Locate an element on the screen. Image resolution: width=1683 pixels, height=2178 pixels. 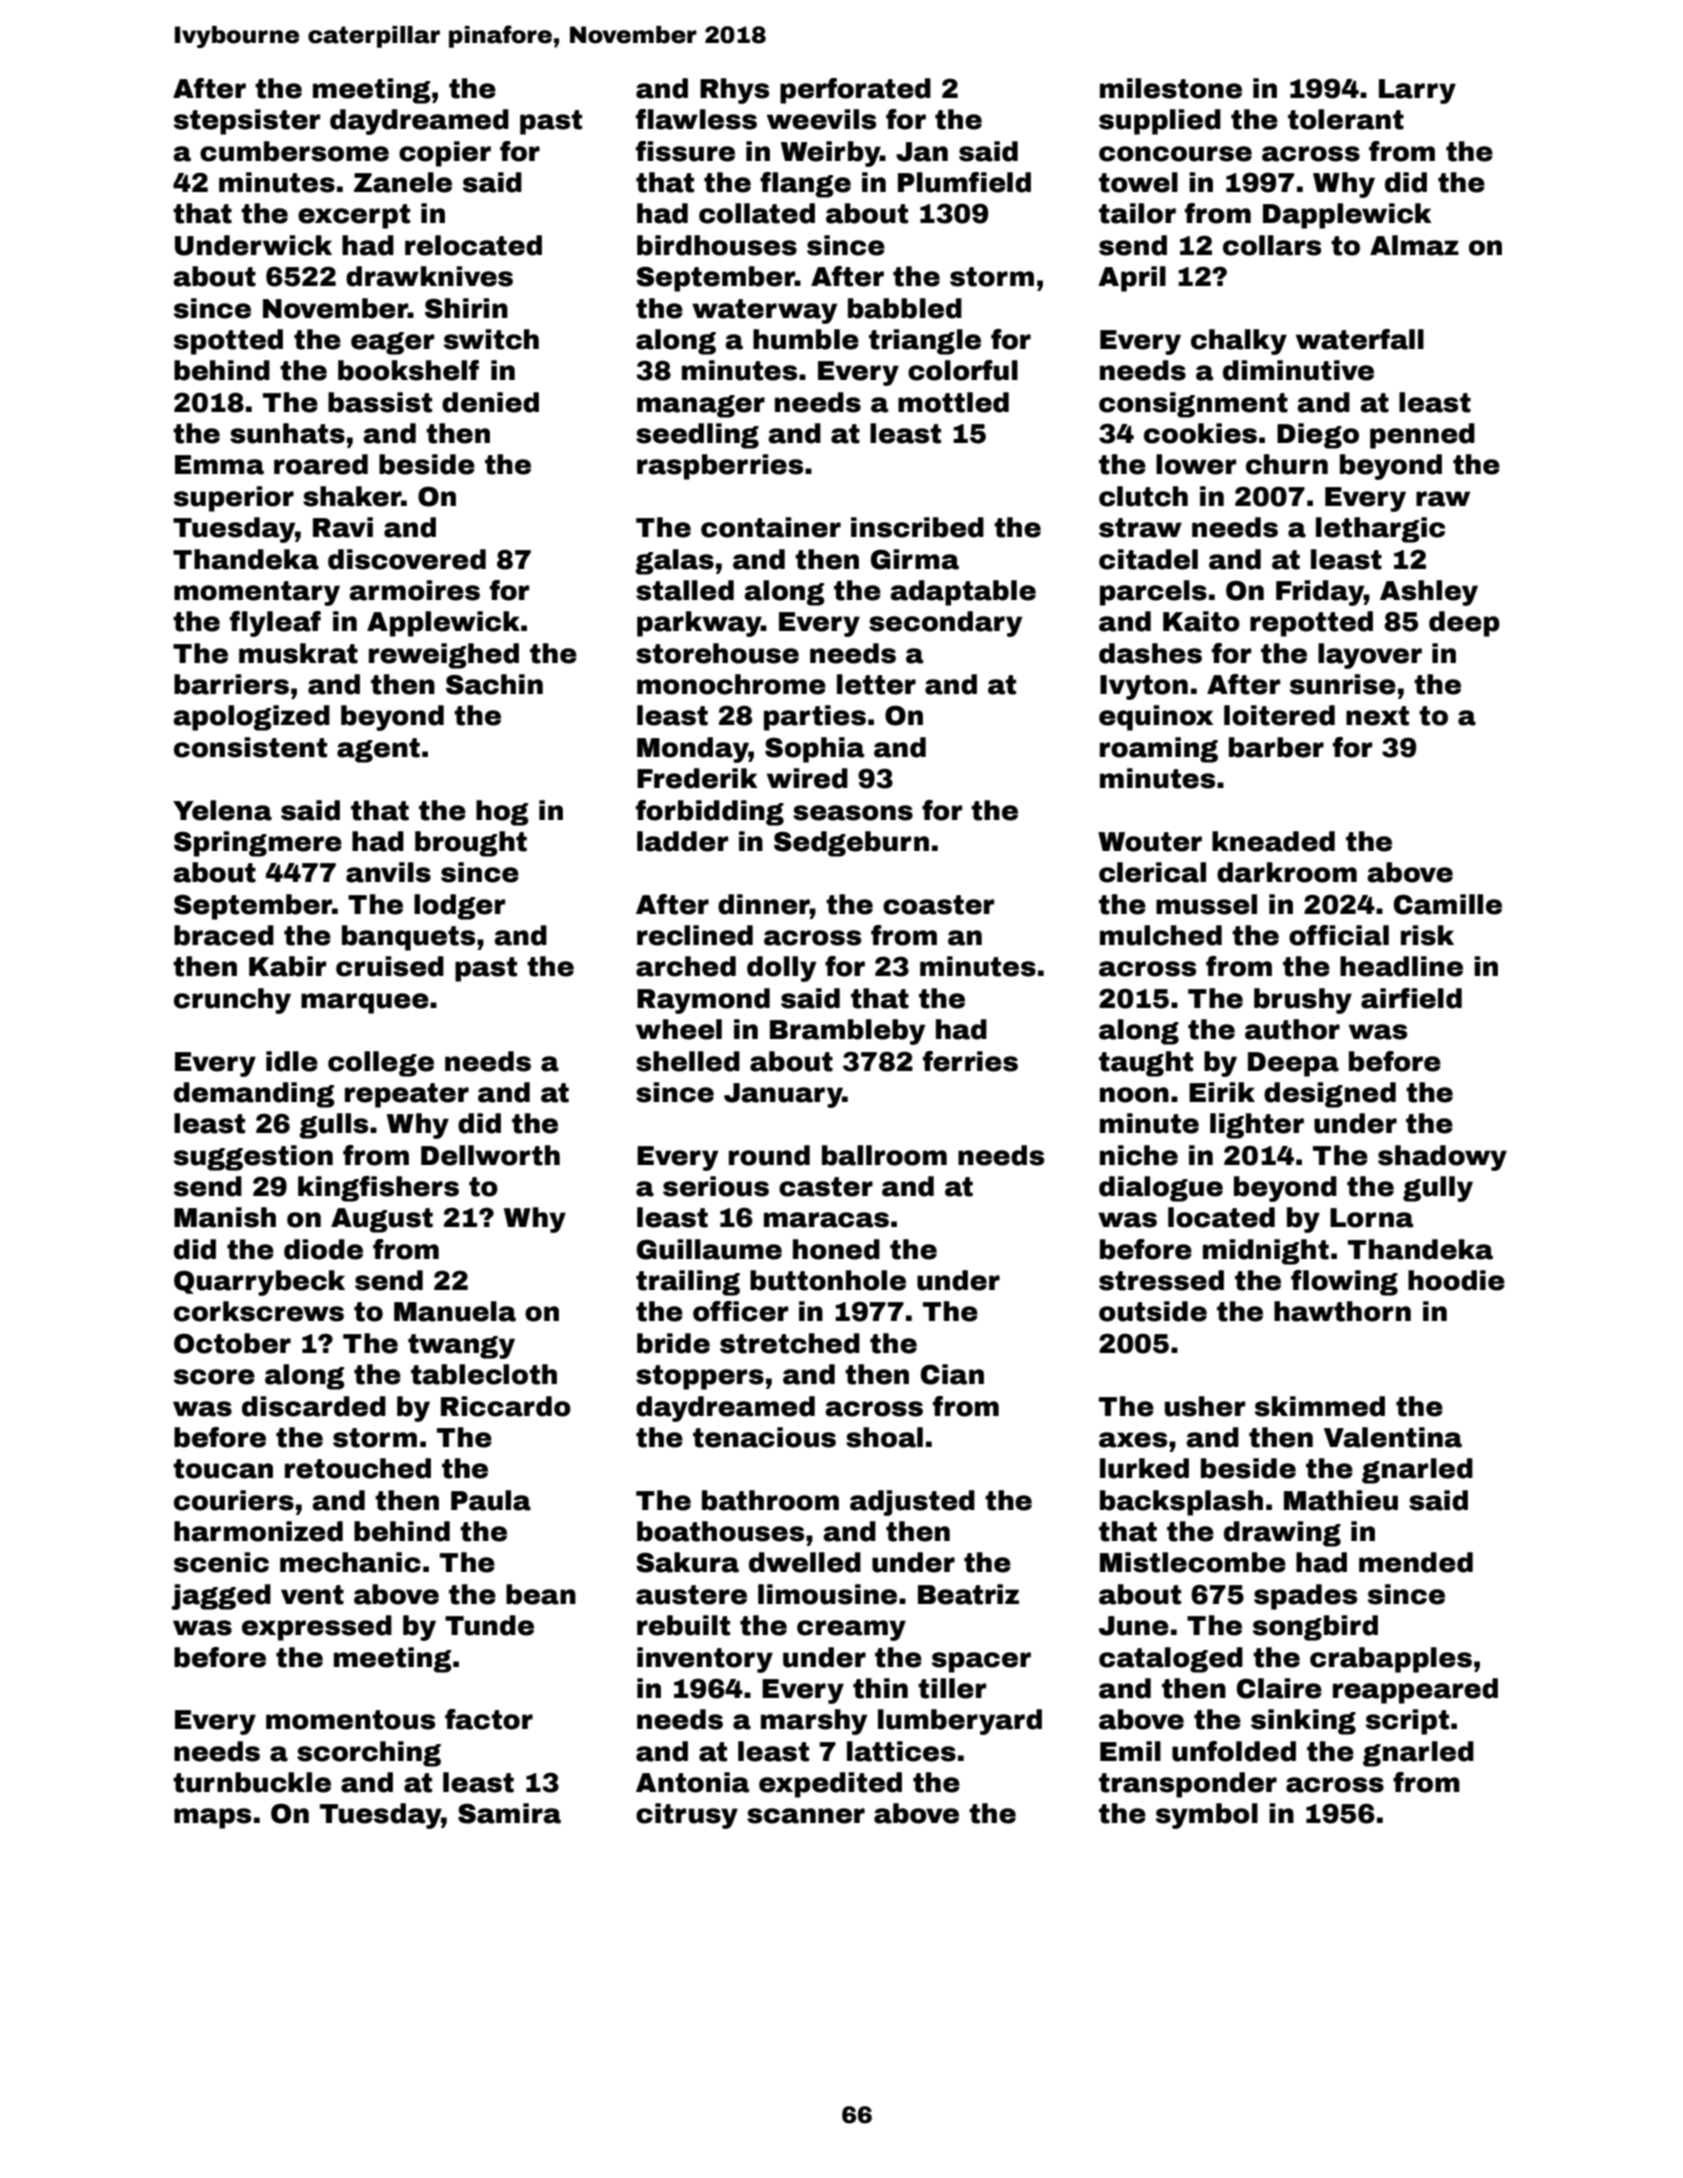
collars is located at coordinates (1272, 245).
